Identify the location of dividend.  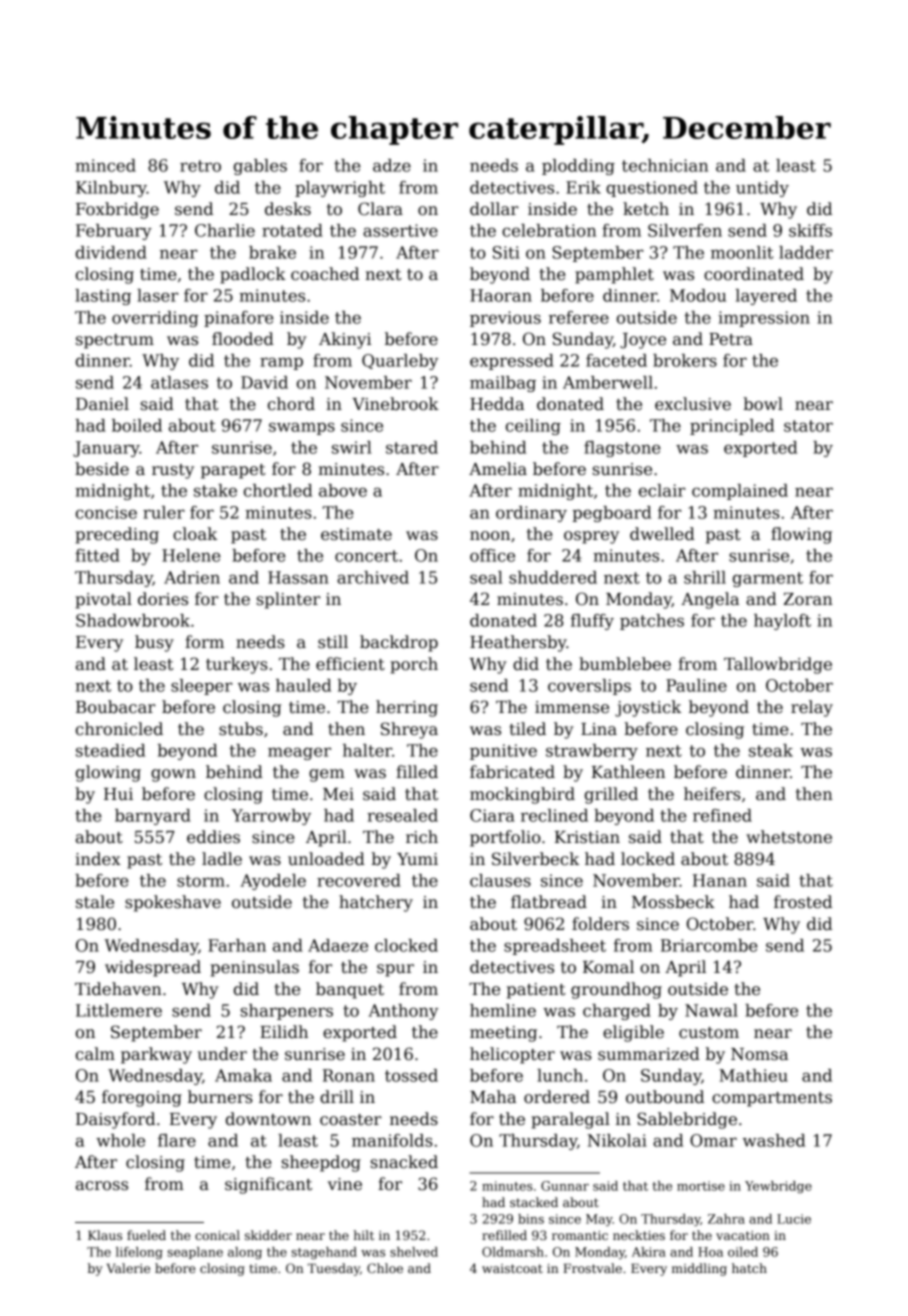
(111, 252).
